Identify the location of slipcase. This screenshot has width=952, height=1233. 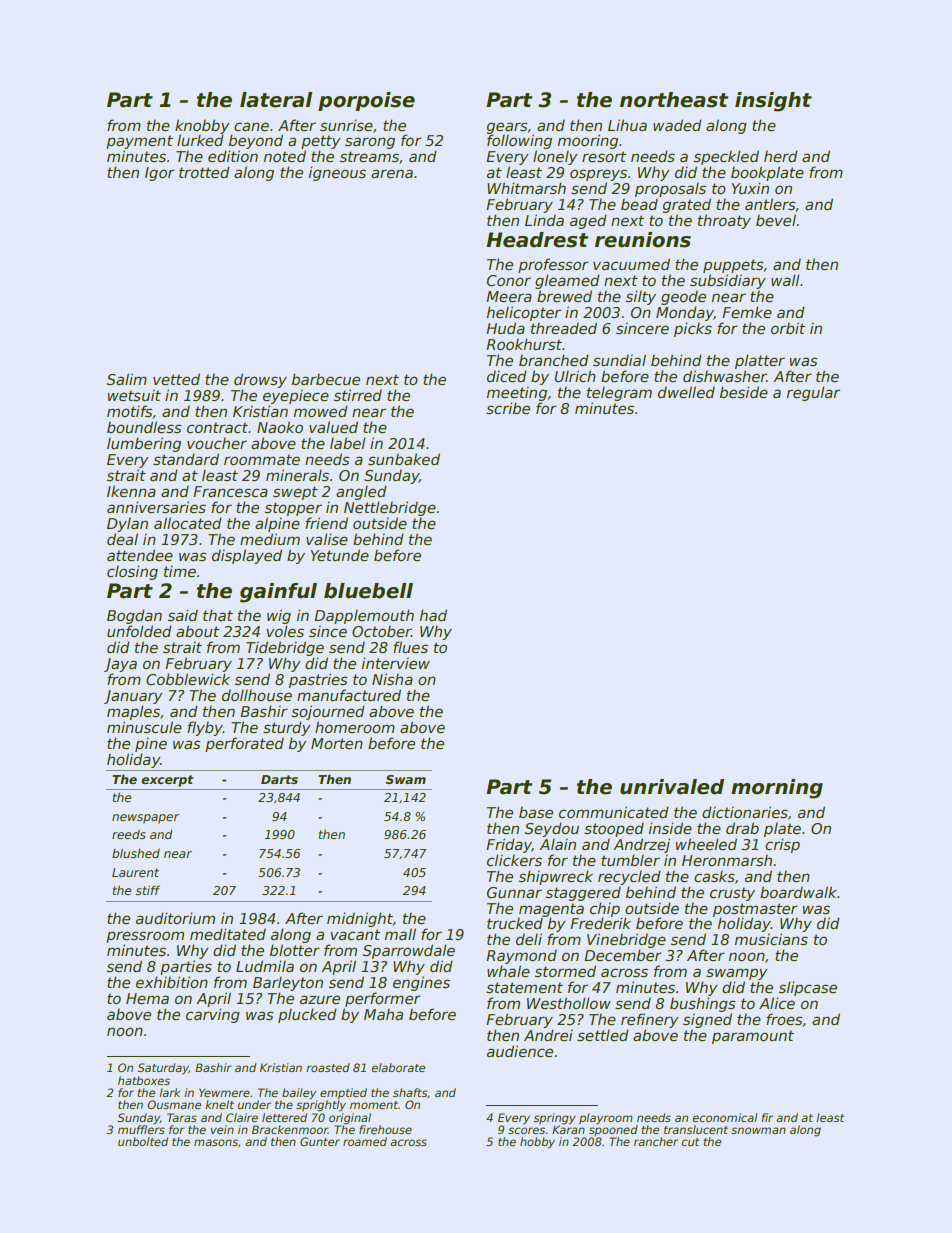
(808, 988).
